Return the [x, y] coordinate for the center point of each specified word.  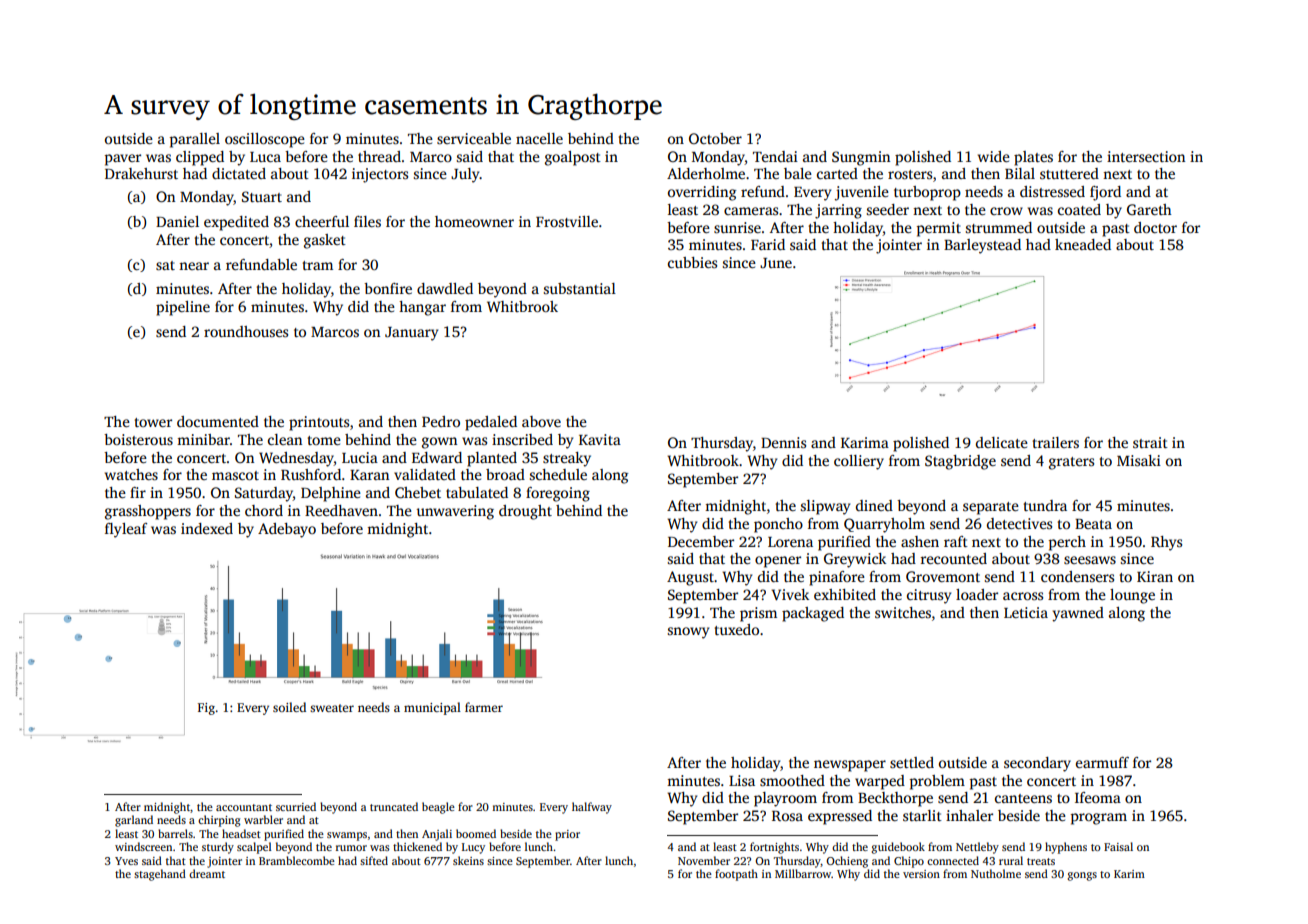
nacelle [539, 138]
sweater [332, 708]
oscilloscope [265, 140]
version [921, 874]
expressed [840, 817]
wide [994, 156]
